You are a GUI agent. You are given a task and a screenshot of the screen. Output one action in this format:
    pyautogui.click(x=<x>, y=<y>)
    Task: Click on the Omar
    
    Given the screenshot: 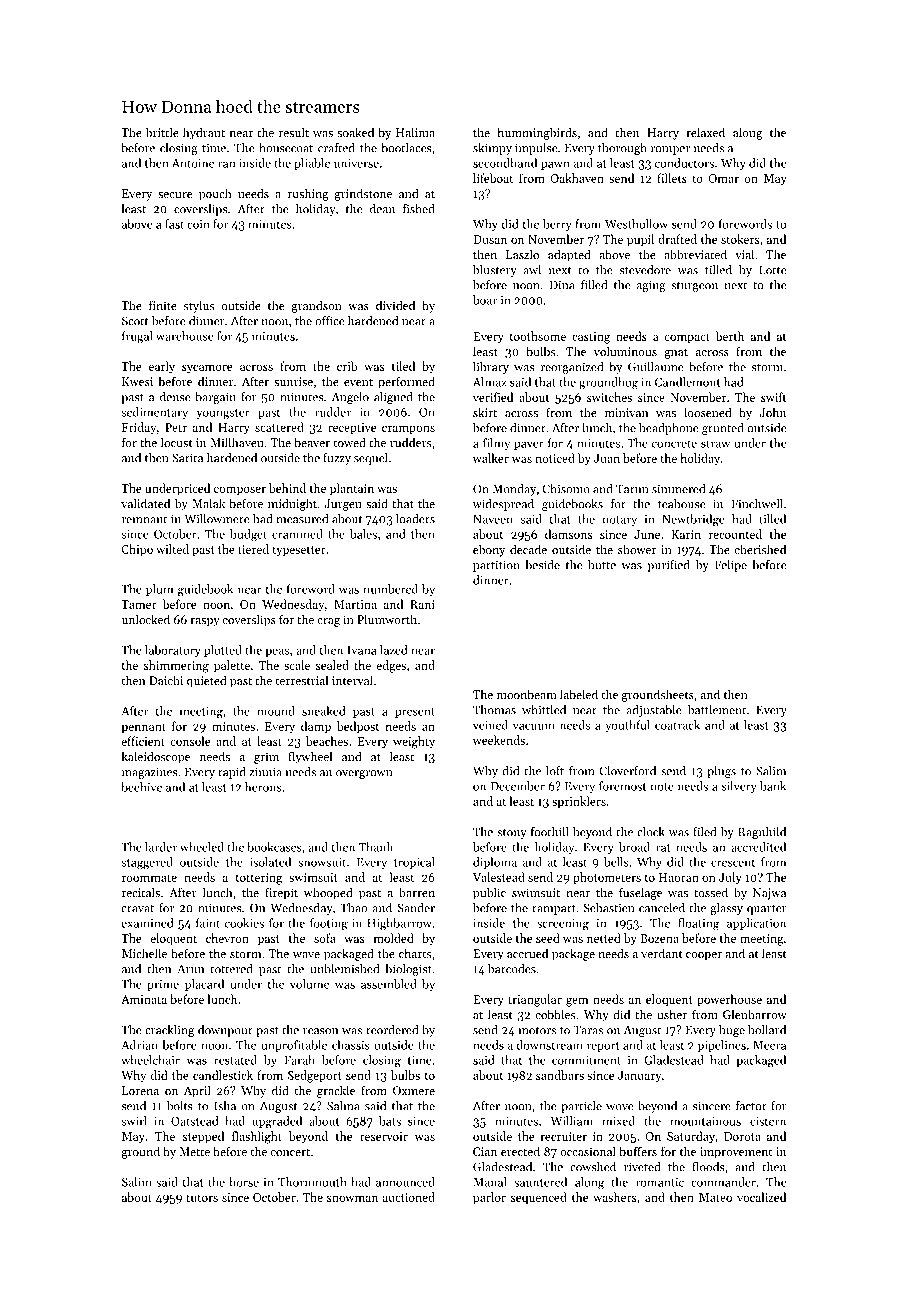 What is the action you would take?
    pyautogui.click(x=723, y=178)
